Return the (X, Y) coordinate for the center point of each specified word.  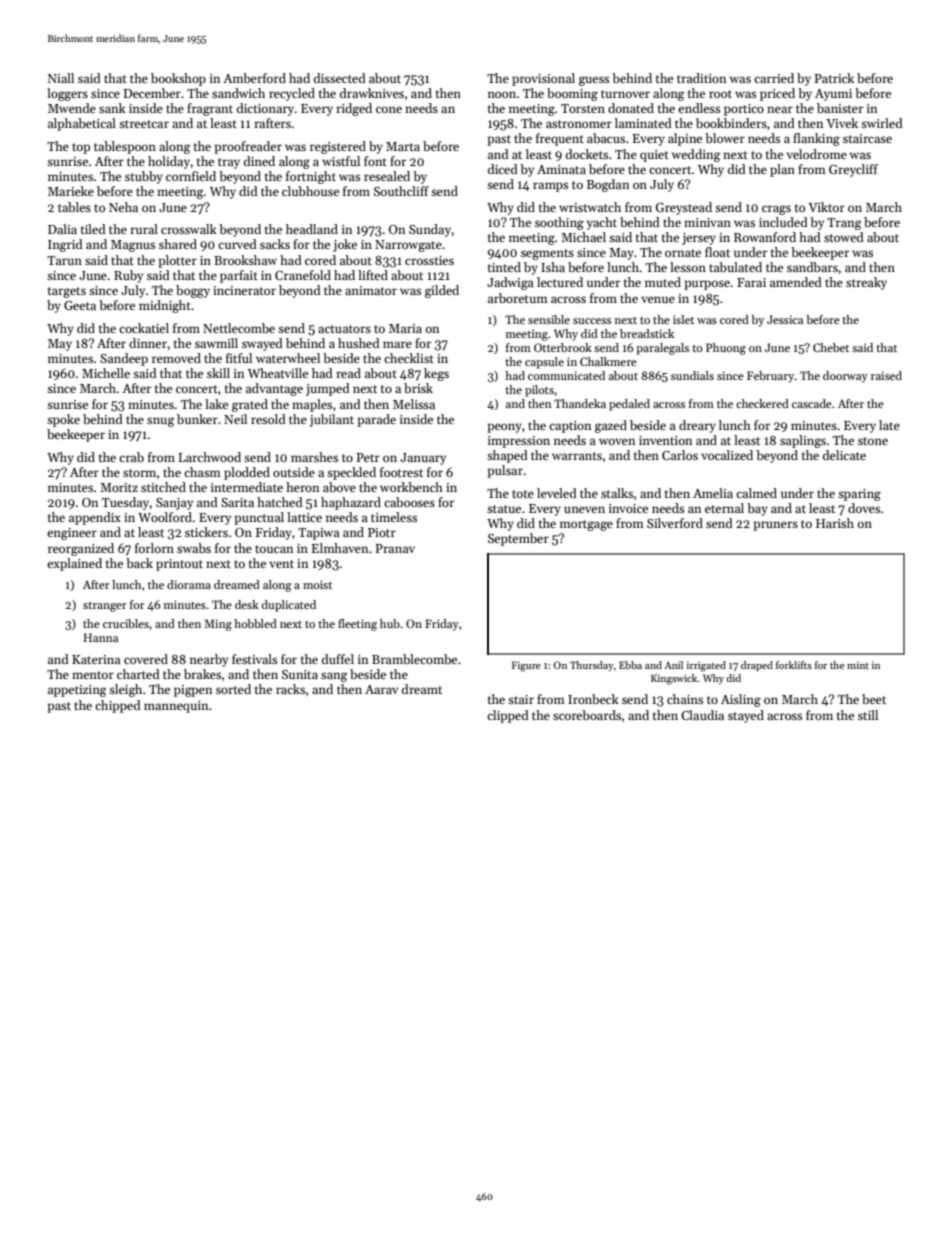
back (139, 563)
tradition (701, 78)
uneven (584, 509)
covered (146, 659)
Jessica (785, 319)
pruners (775, 526)
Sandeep (124, 359)
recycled (292, 94)
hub (390, 623)
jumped (328, 389)
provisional (543, 79)
